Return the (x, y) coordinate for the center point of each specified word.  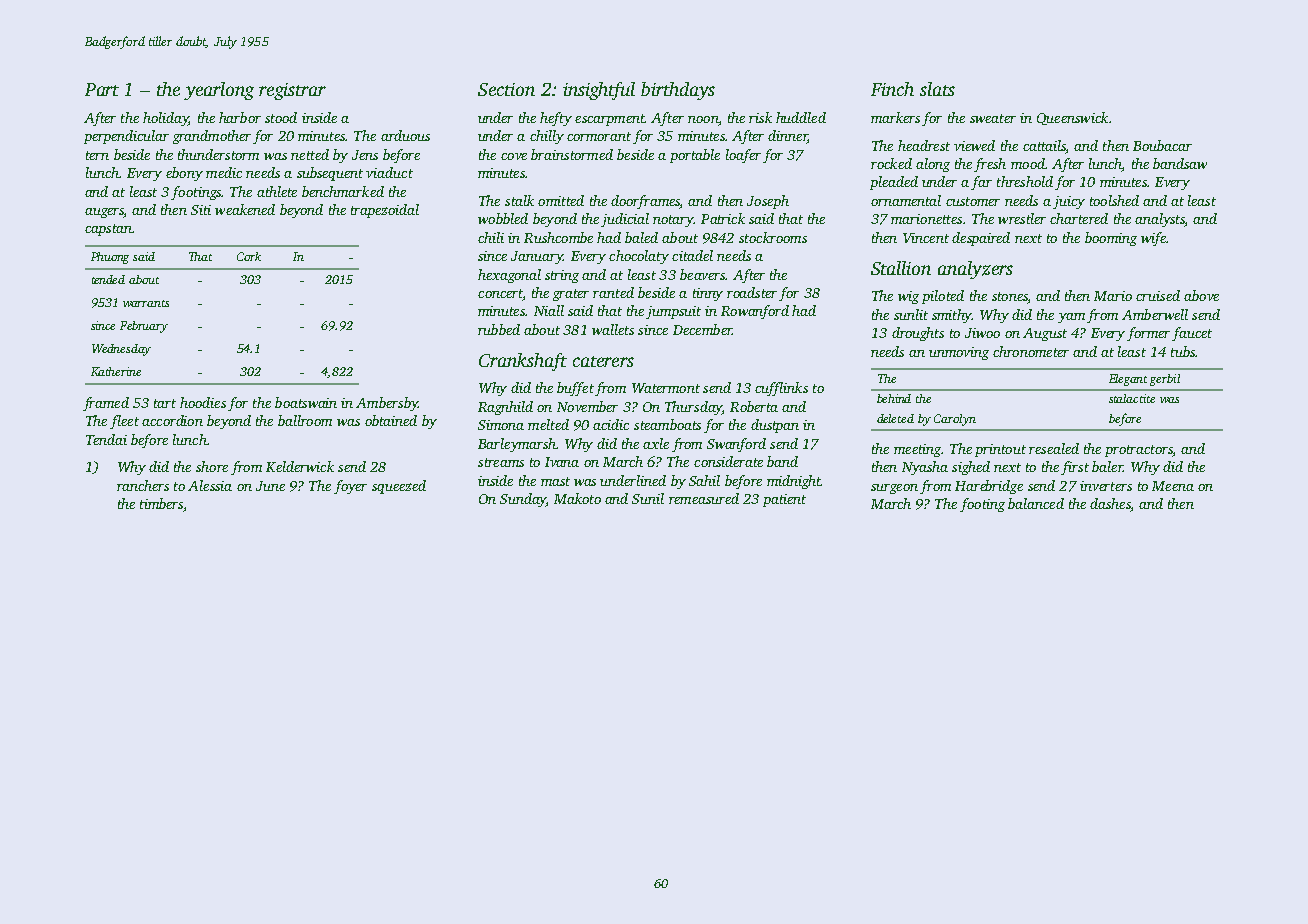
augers (104, 213)
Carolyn (955, 420)
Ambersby (387, 404)
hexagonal (509, 276)
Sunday (523, 500)
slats (937, 89)
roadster (752, 292)
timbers (161, 503)
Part (102, 89)
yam (1071, 318)
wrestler (1022, 218)
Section (506, 89)
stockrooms (773, 237)
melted (548, 424)
